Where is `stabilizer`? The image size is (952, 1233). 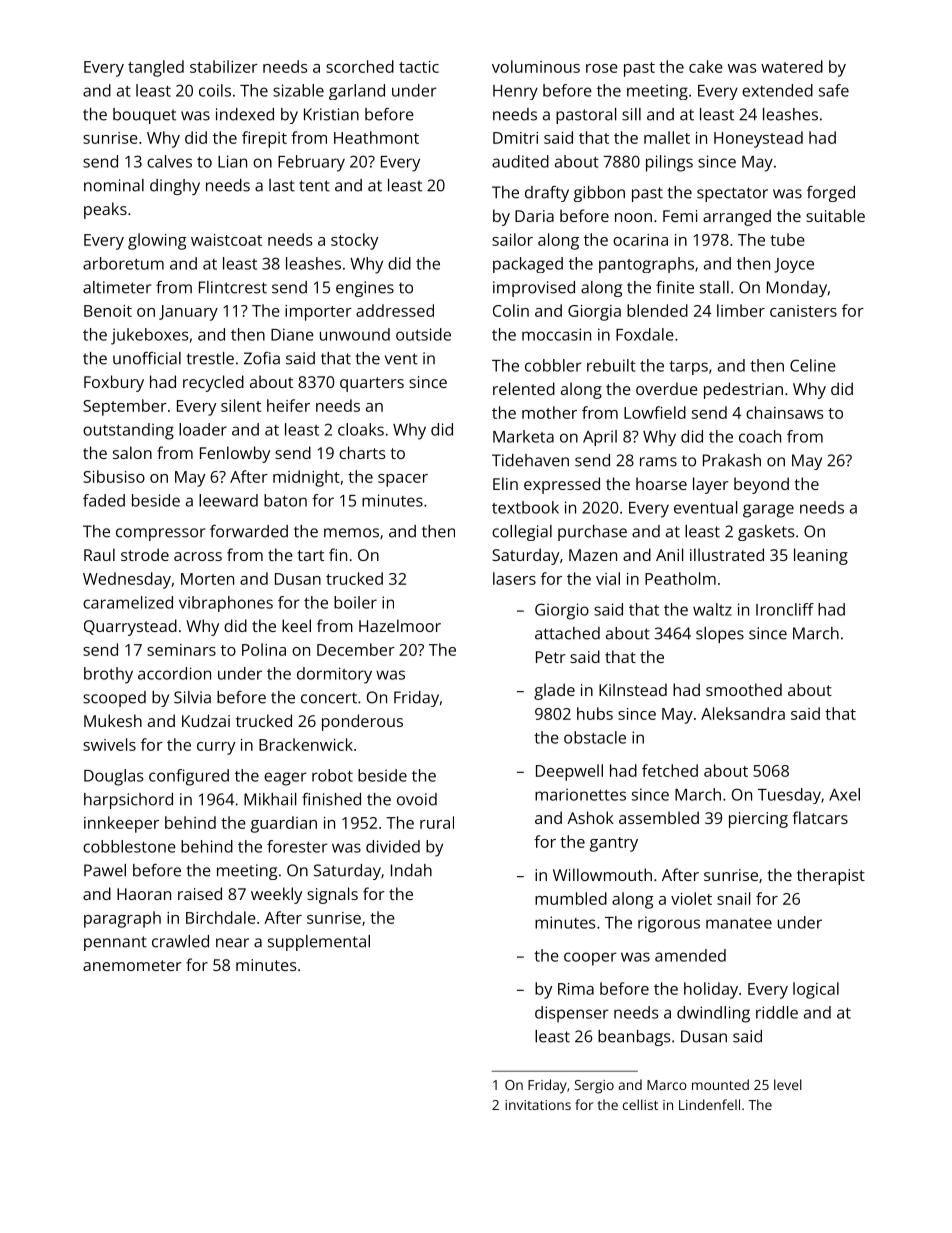 stabilizer is located at coordinates (224, 66).
